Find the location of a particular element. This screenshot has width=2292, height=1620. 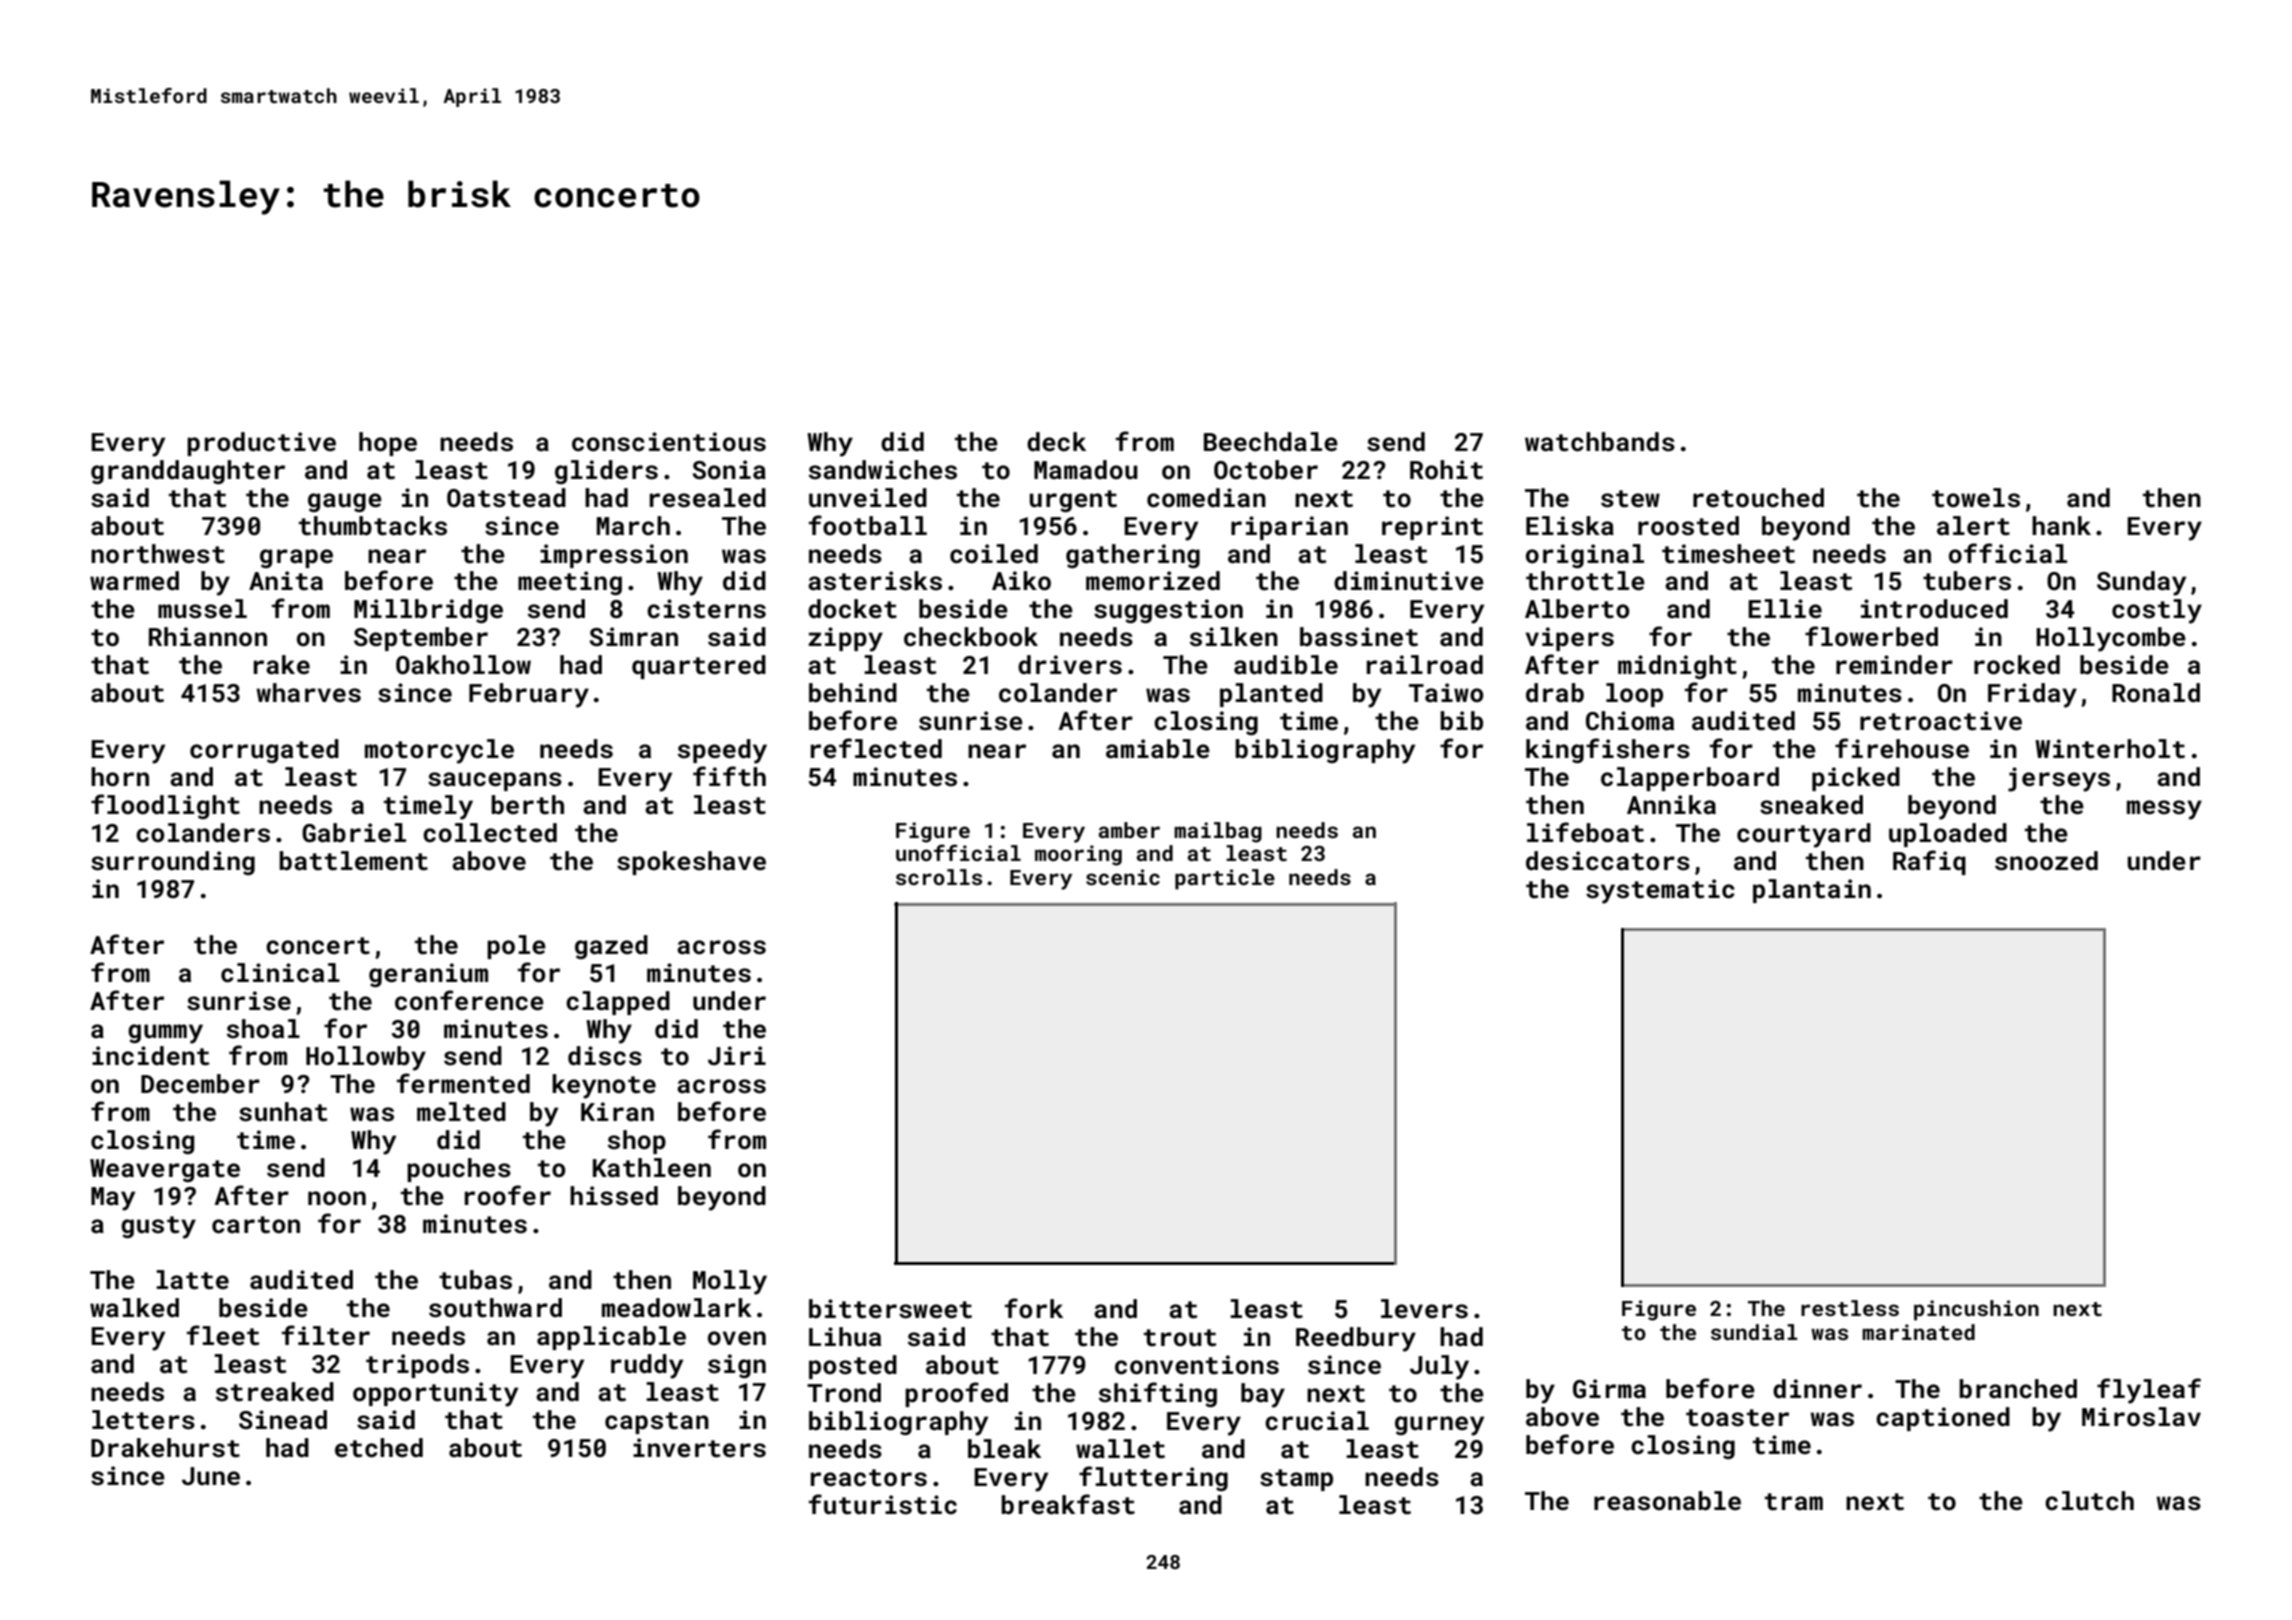

deck is located at coordinates (1056, 442).
